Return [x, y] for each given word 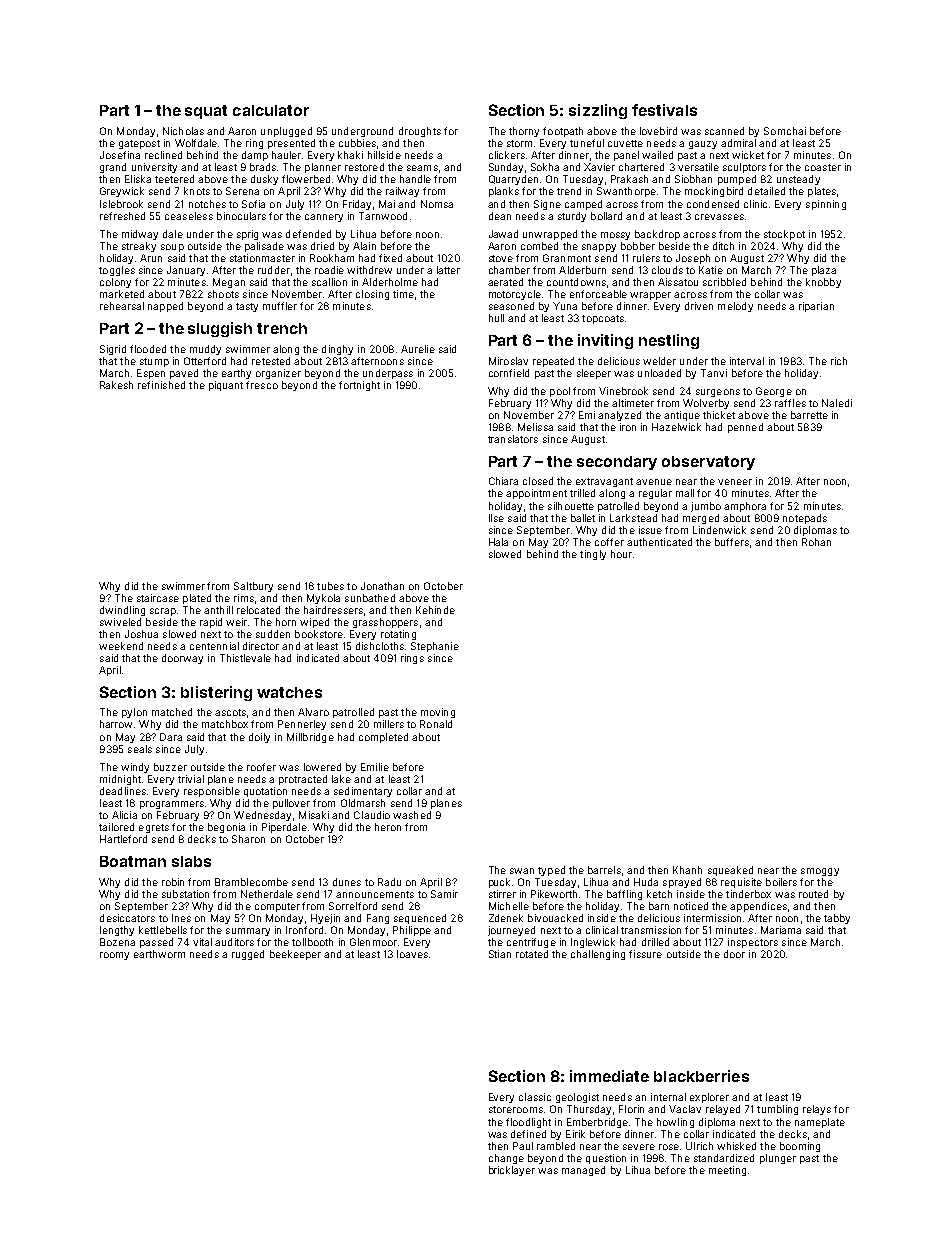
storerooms [516, 1109]
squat [206, 112]
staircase [158, 598]
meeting [727, 1171]
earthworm [159, 954]
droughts [420, 132]
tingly [593, 555]
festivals [664, 110]
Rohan [816, 542]
